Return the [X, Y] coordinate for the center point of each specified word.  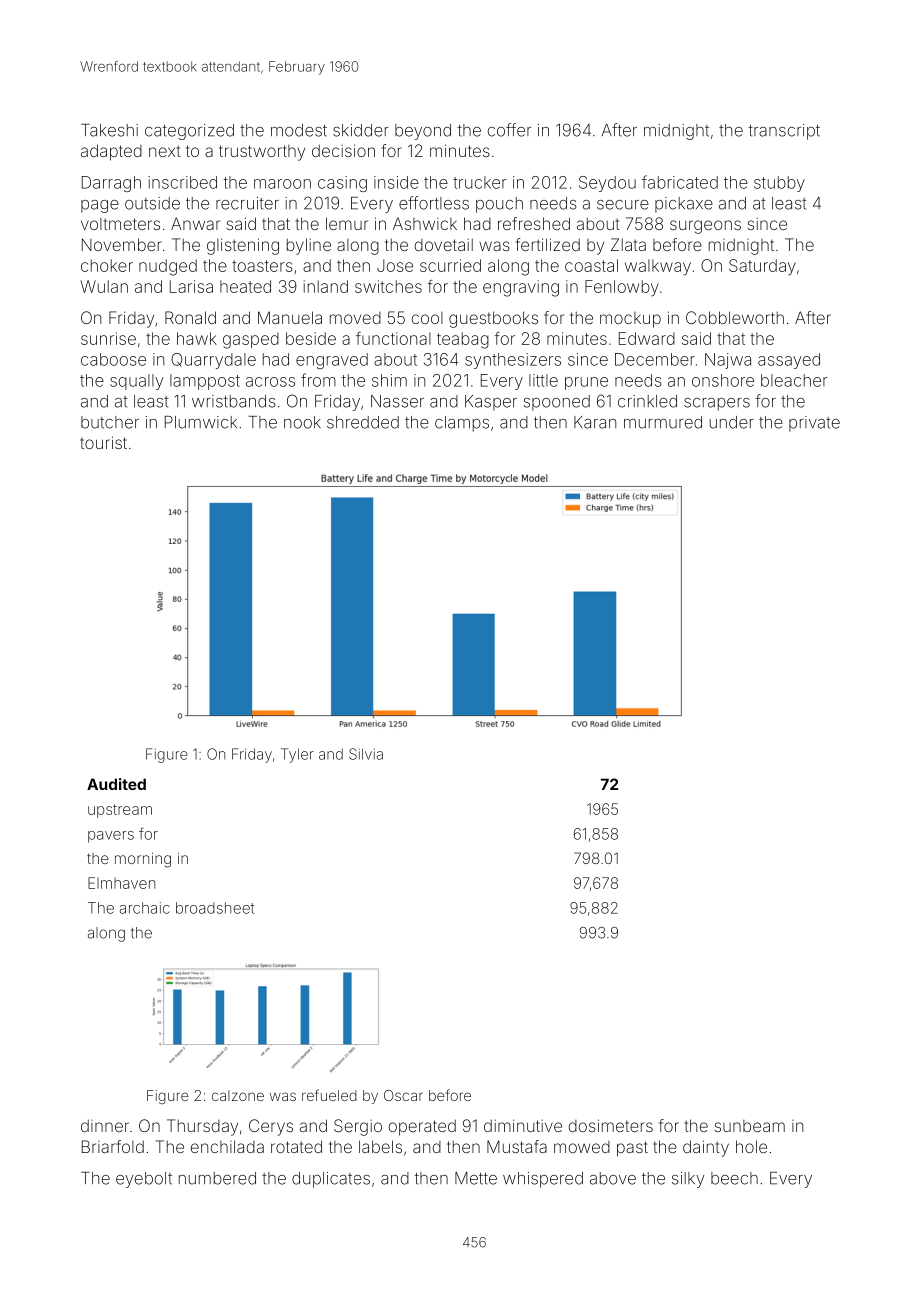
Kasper [491, 403]
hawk [197, 338]
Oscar [403, 1095]
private [814, 424]
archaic [145, 908]
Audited [116, 784]
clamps [462, 424]
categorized [189, 132]
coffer [509, 130]
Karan [595, 422]
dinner [105, 1126]
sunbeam [750, 1126]
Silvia [366, 754]
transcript [784, 132]
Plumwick [201, 422]
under [732, 422]
